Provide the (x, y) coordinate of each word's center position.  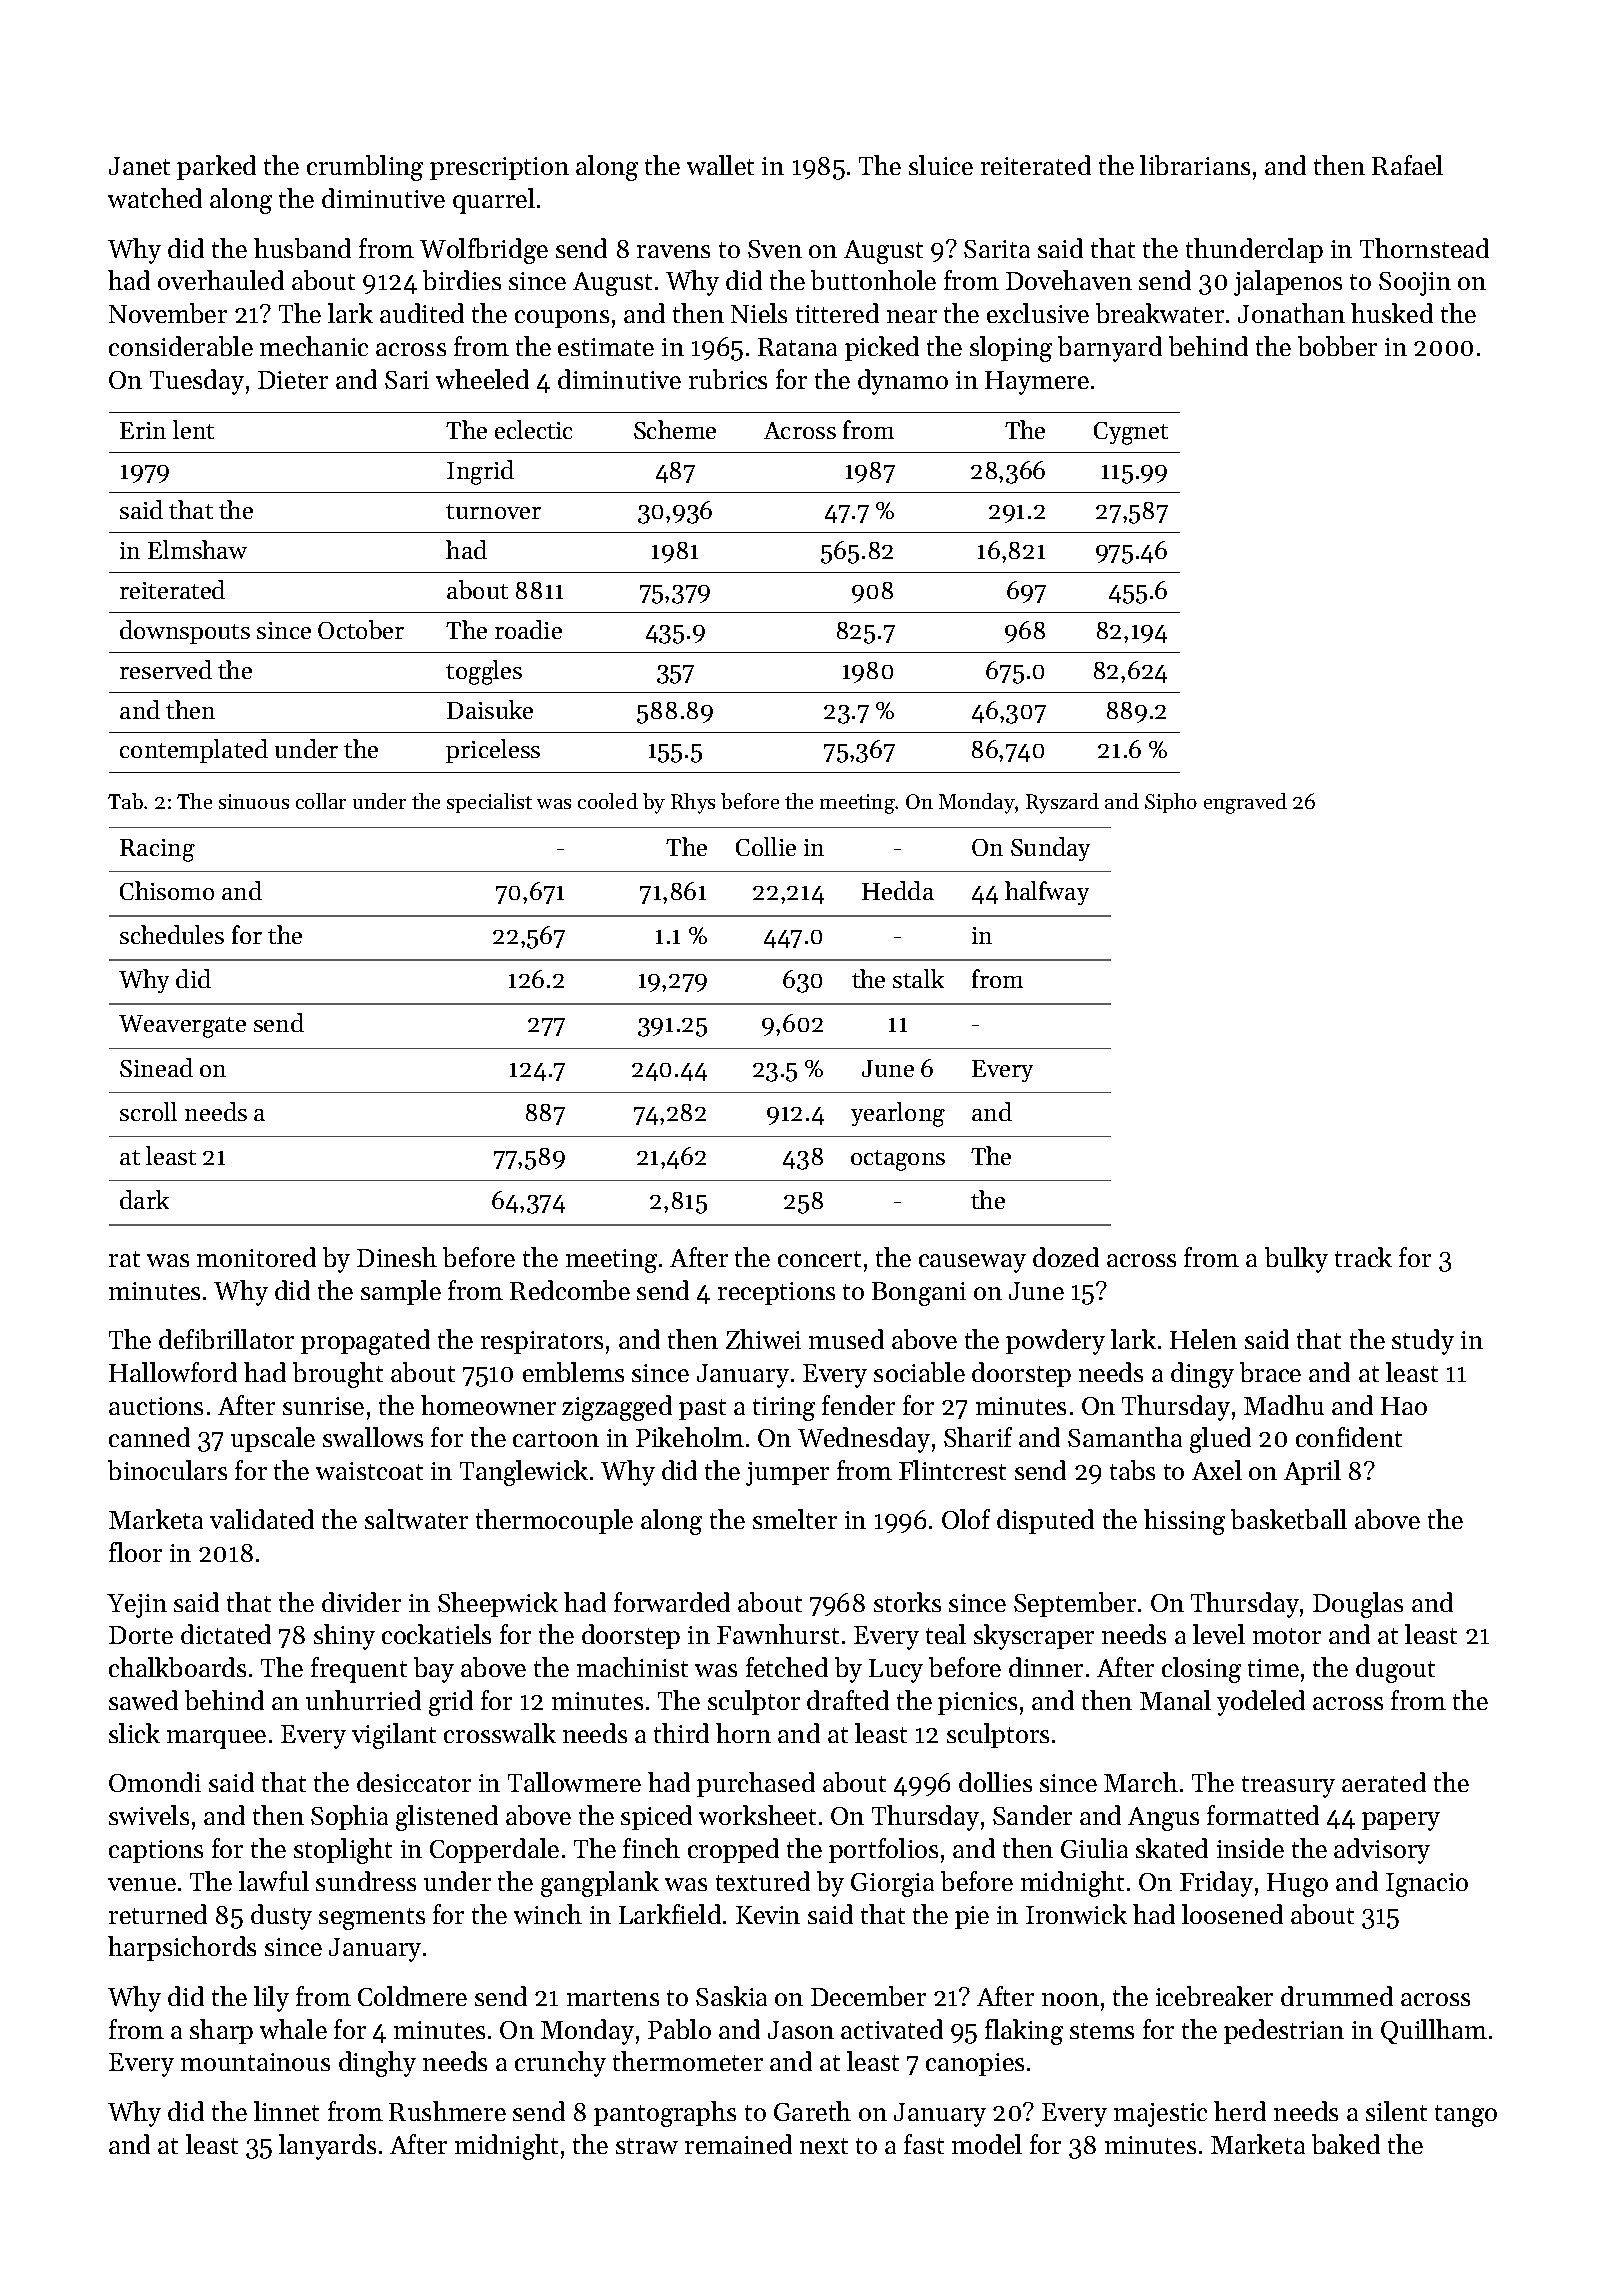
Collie (766, 846)
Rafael (1407, 165)
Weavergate (182, 1026)
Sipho (1171, 803)
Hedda (898, 890)
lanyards (327, 2147)
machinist (632, 1667)
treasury (1288, 1787)
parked (216, 167)
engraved (1245, 803)
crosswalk (500, 1733)
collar (321, 801)
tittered (837, 313)
